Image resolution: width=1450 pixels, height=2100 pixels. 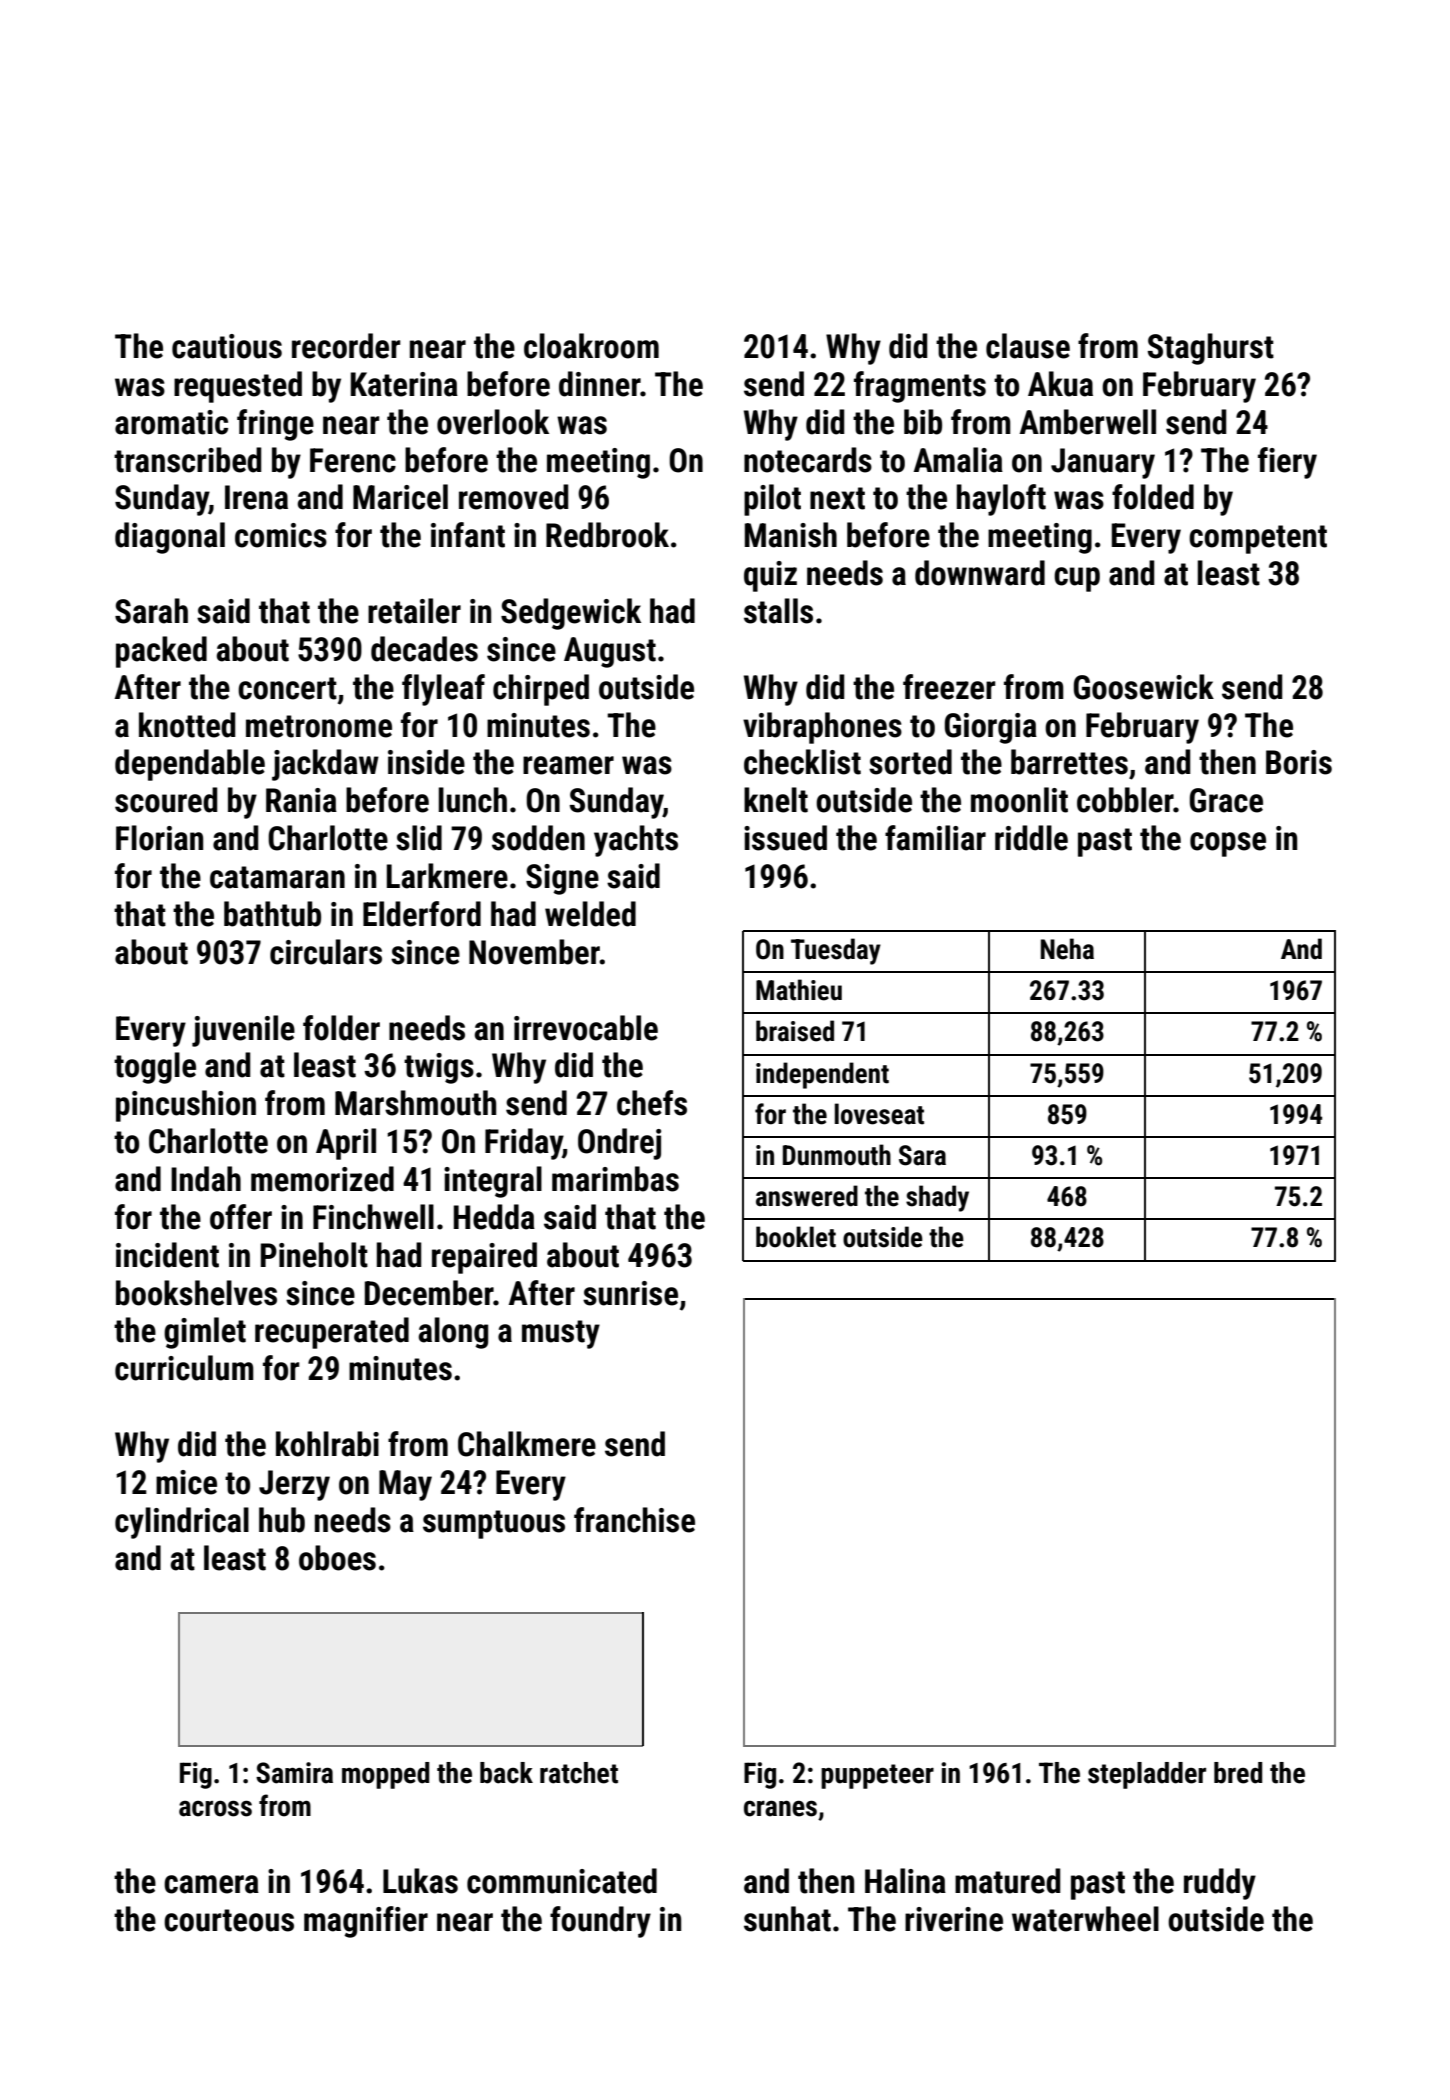 What do you see at coordinates (1060, 384) in the screenshot?
I see `Akua` at bounding box center [1060, 384].
